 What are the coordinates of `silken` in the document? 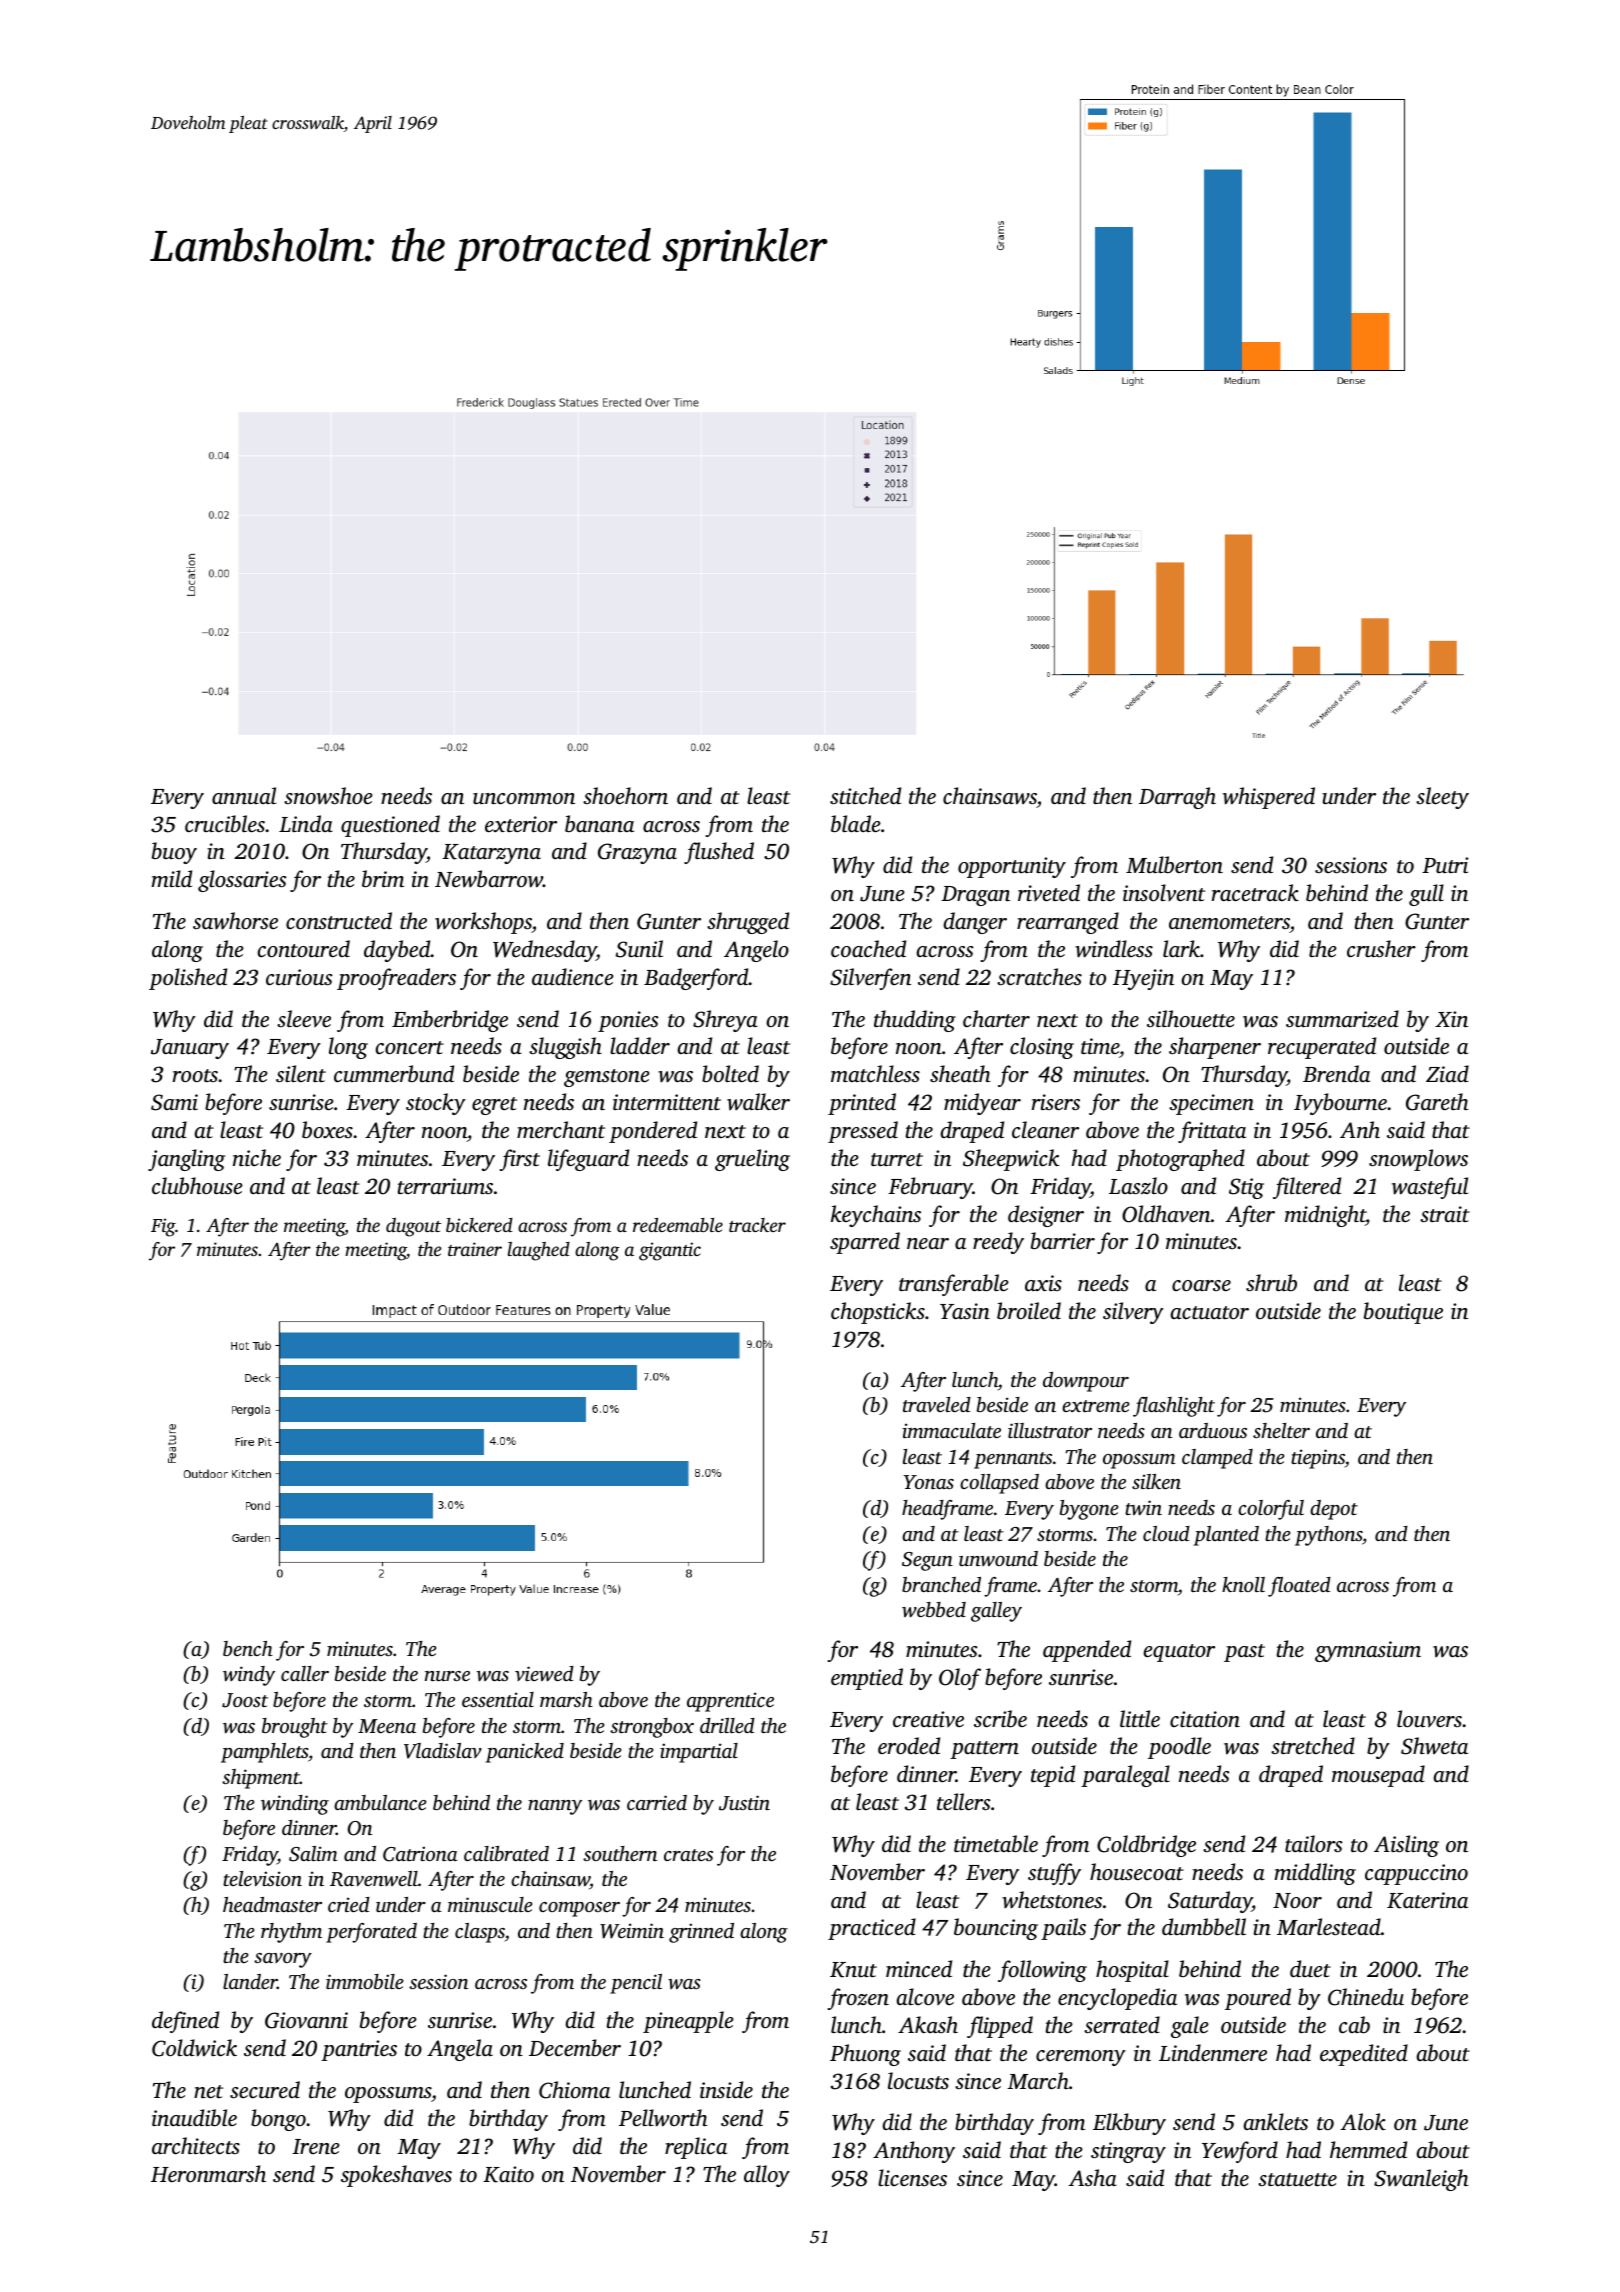 It's located at (1156, 1481).
